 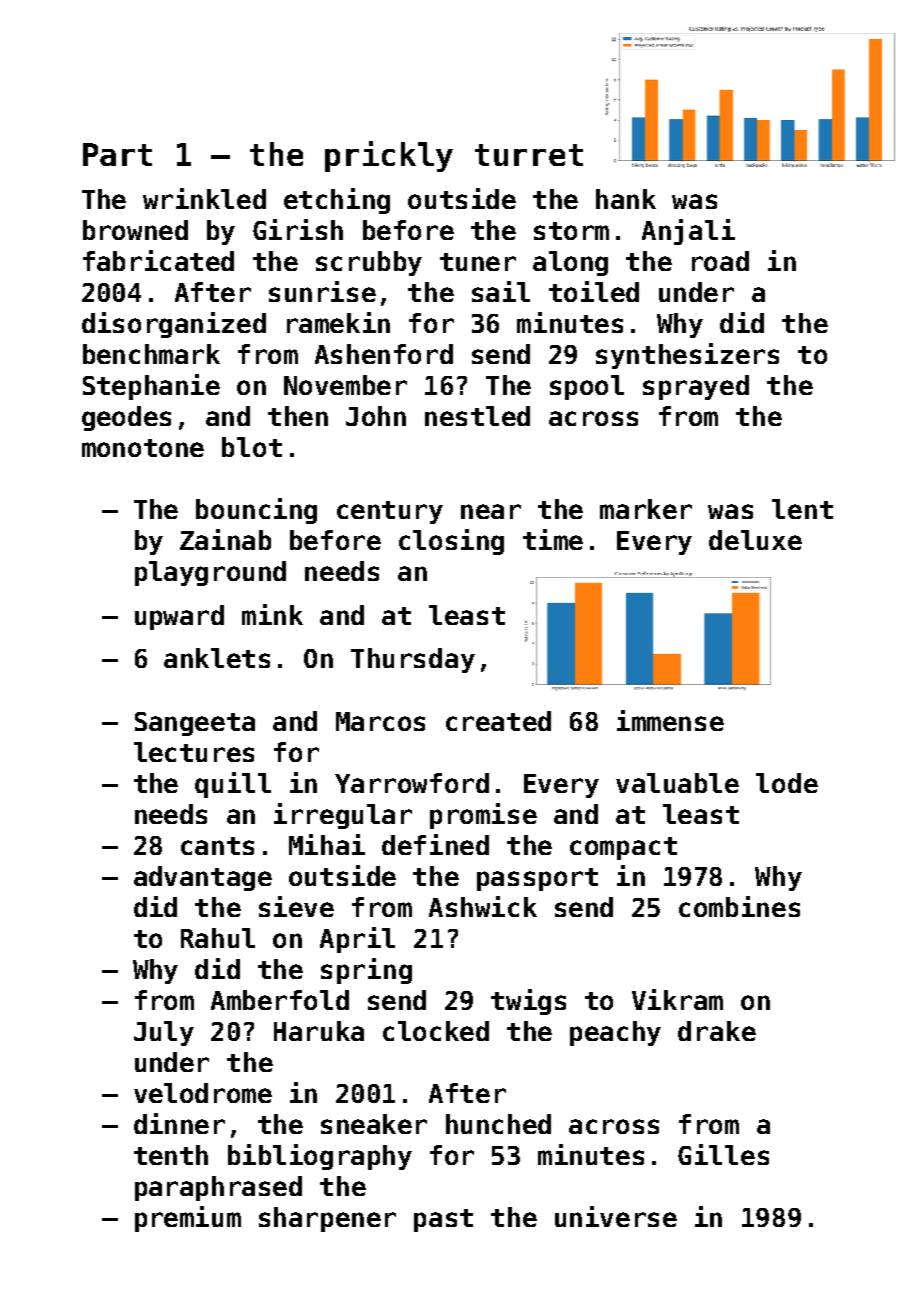 I want to click on bibliography, so click(x=320, y=1157).
